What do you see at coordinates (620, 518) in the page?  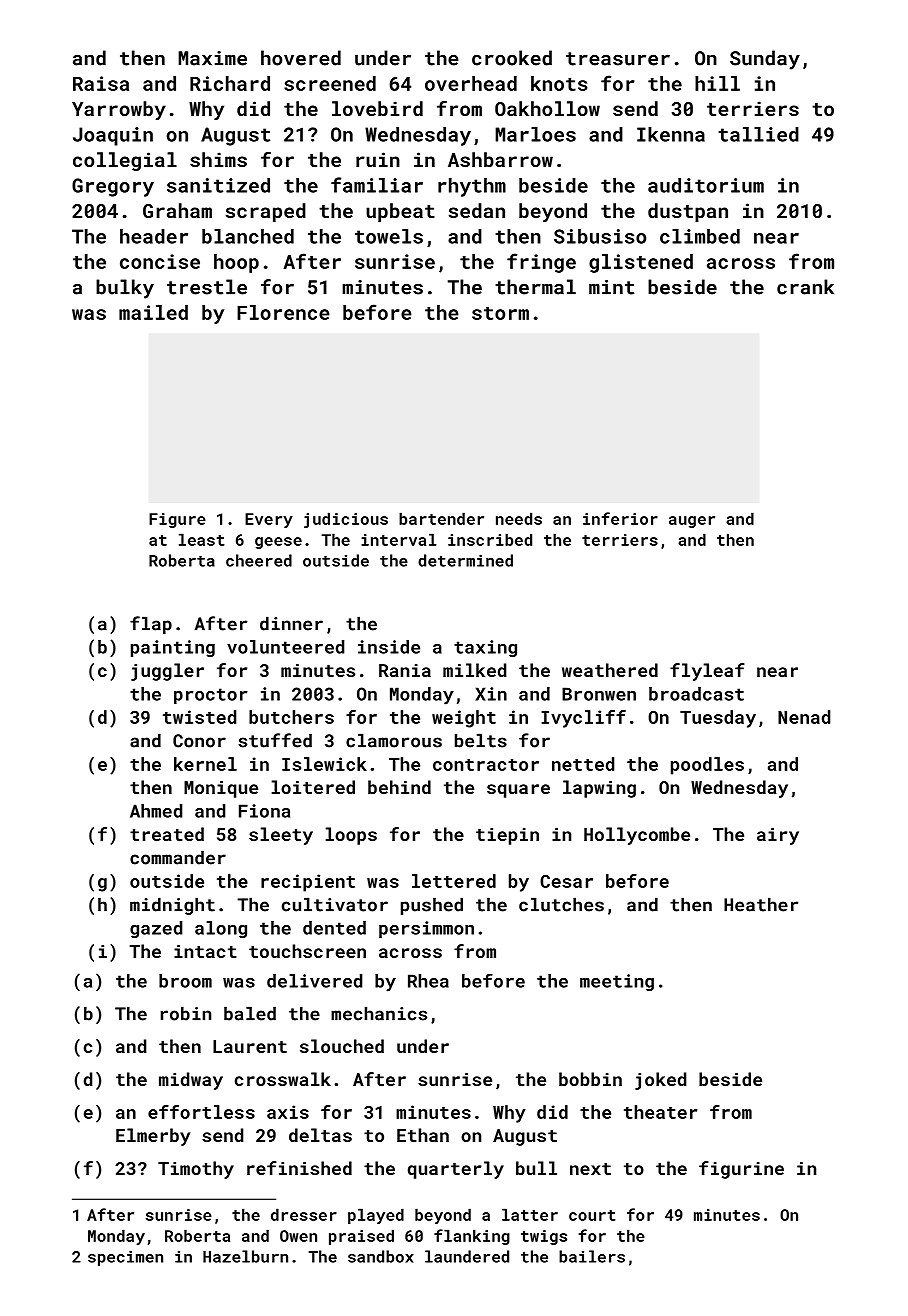 I see `inferior` at bounding box center [620, 518].
